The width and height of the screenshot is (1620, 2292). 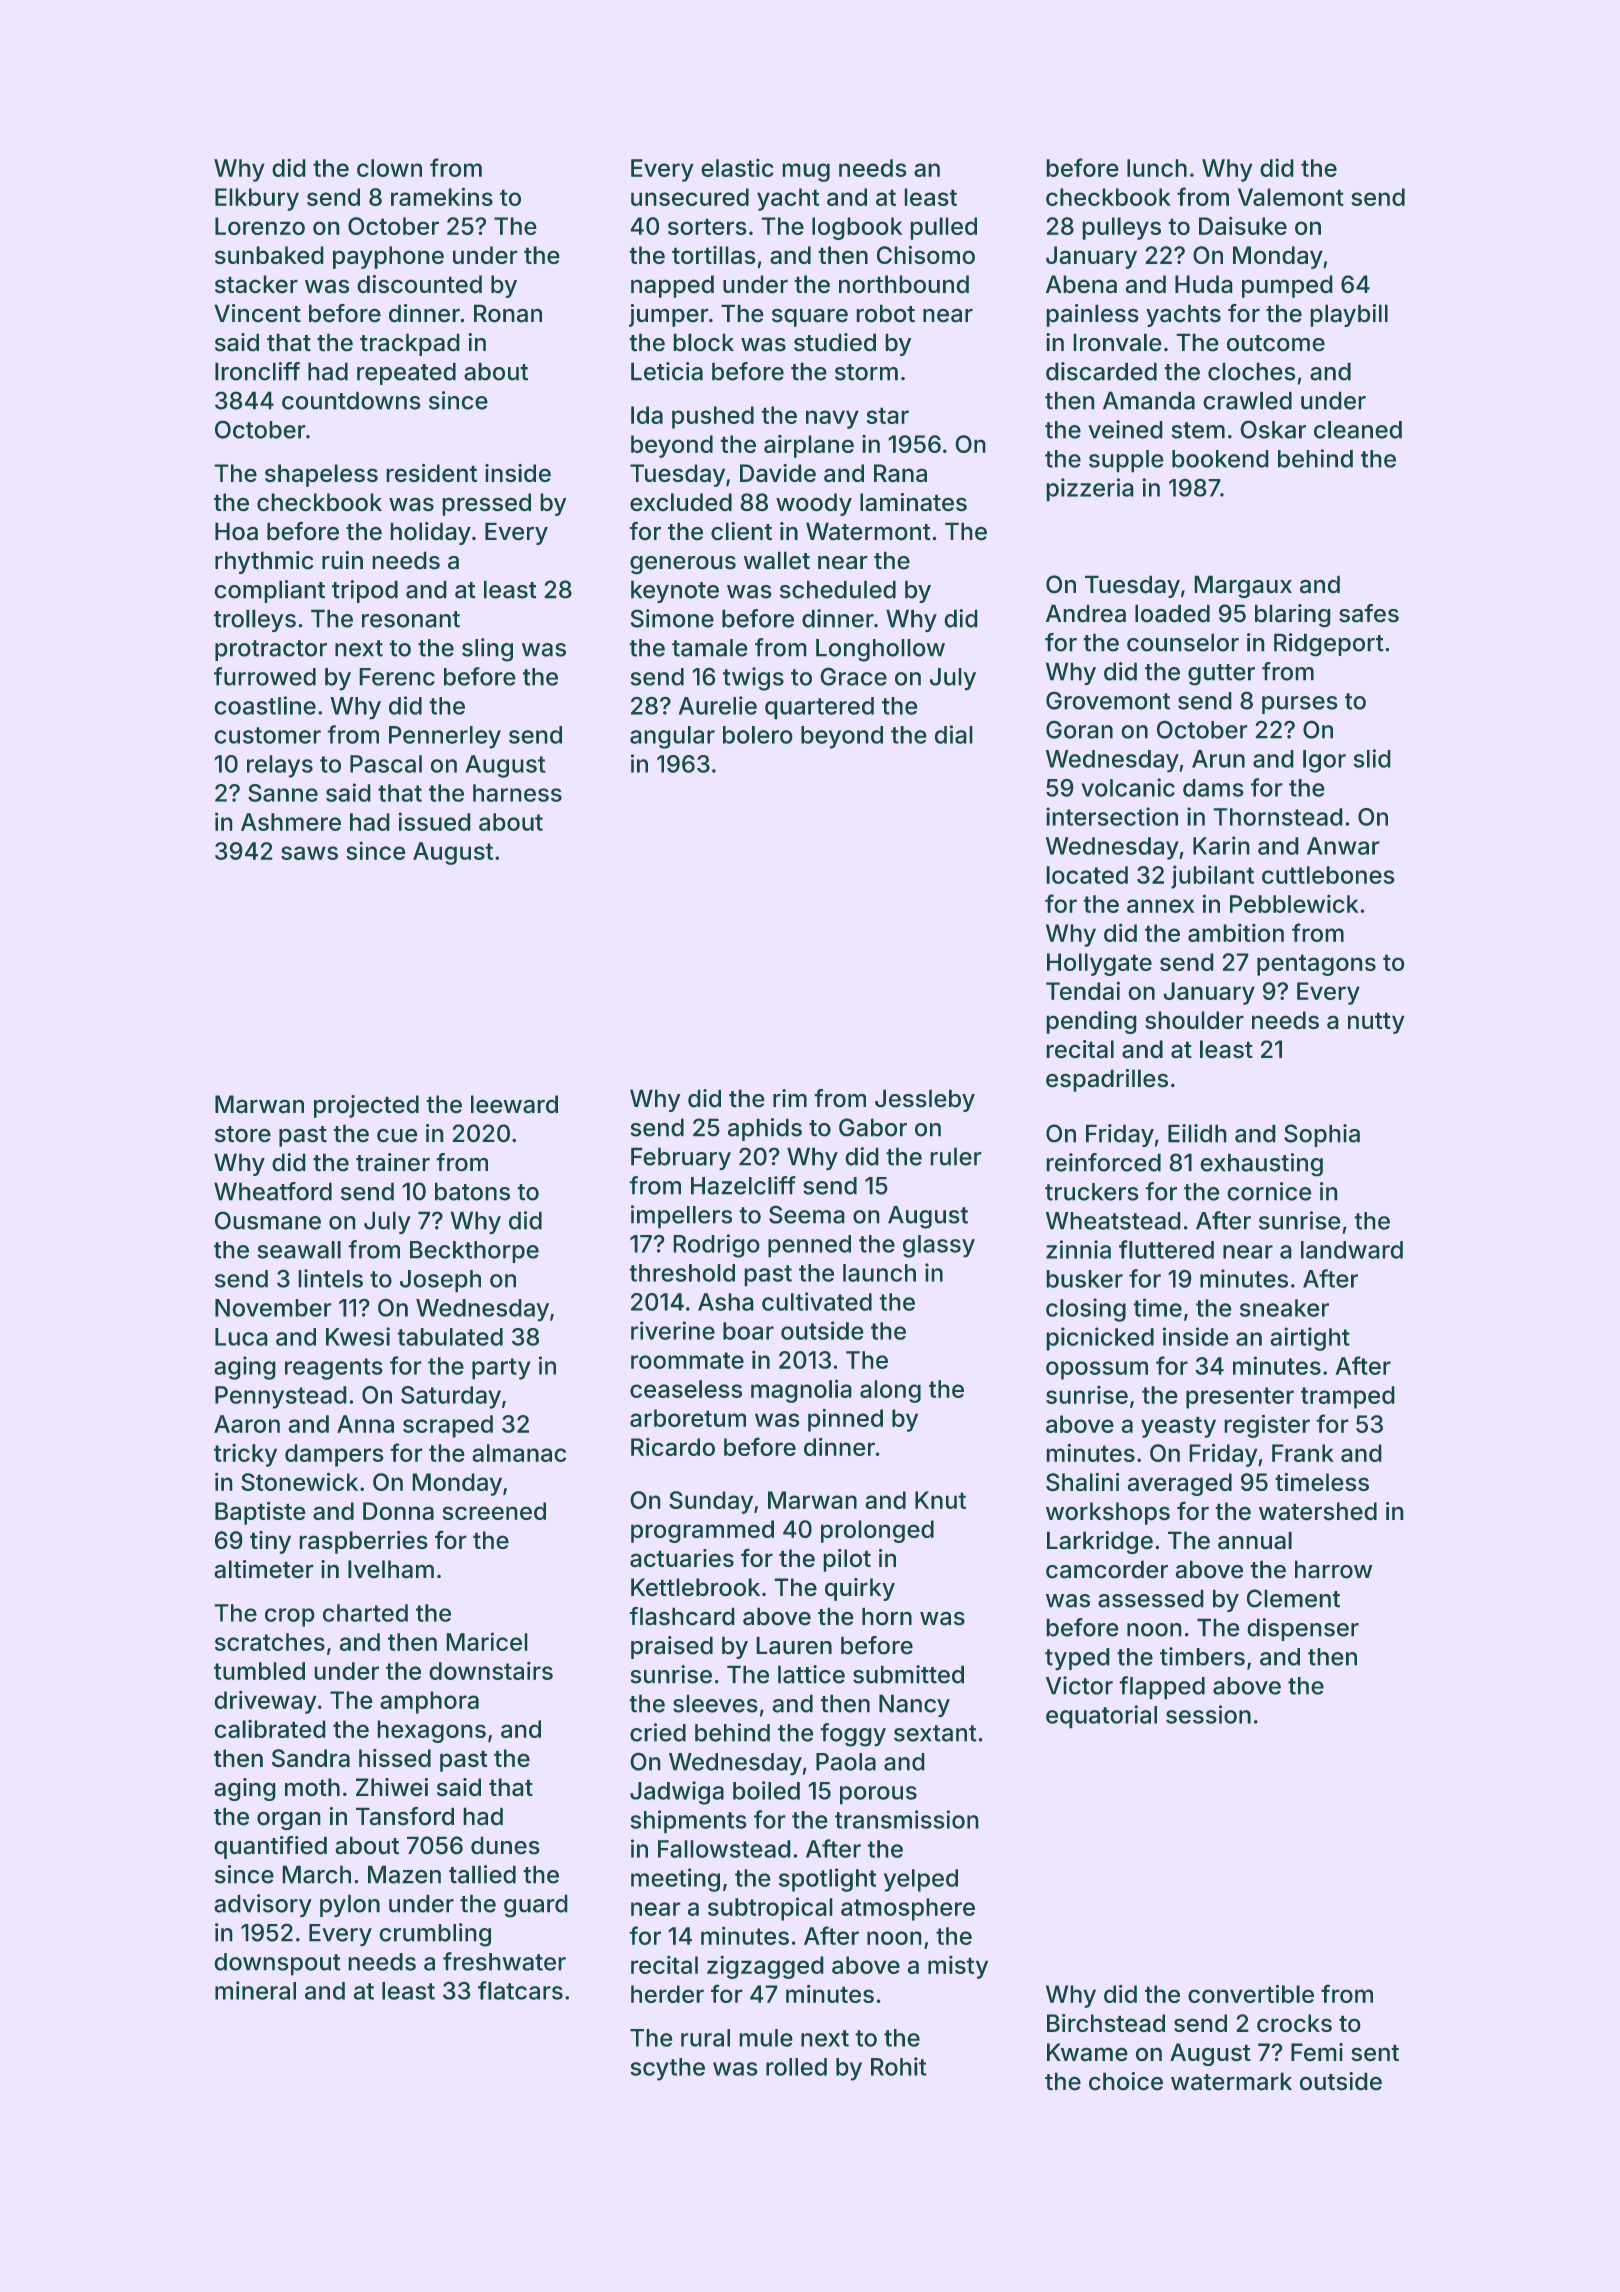 I want to click on Pebblewick, so click(x=1294, y=904).
